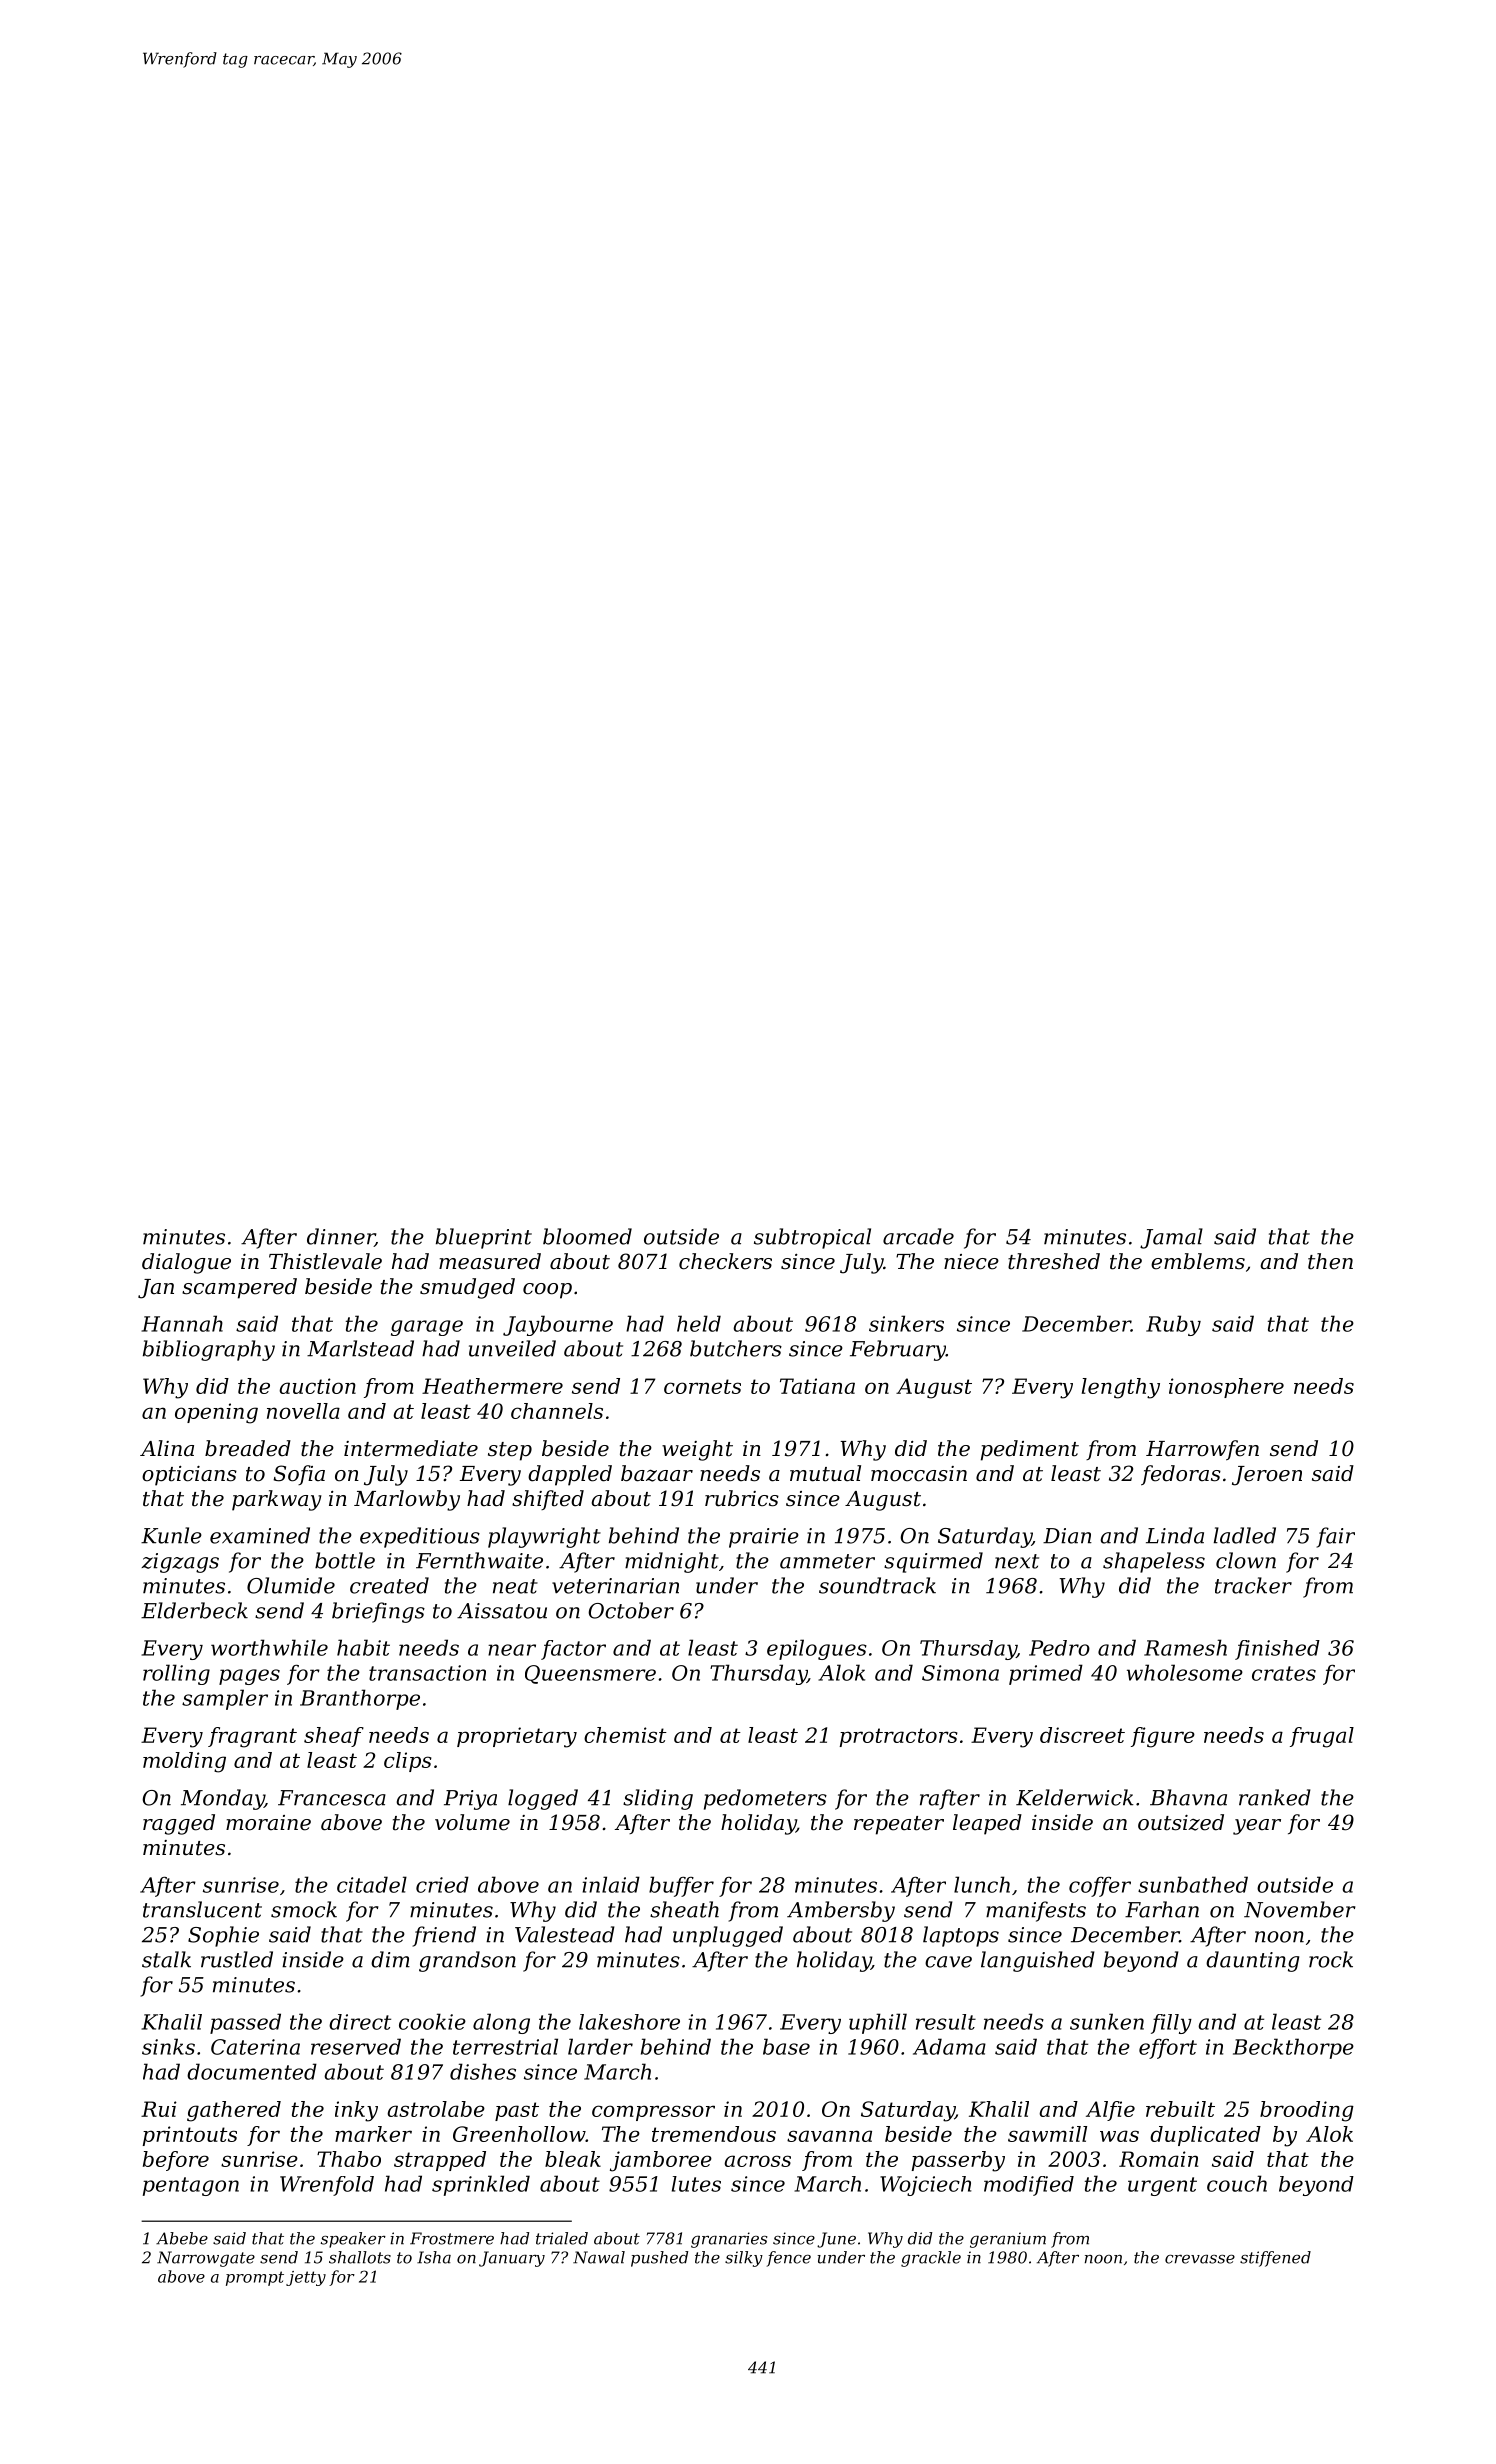 The image size is (1496, 2464). Describe the element at coordinates (1121, 1388) in the document. I see `lengthy` at that location.
